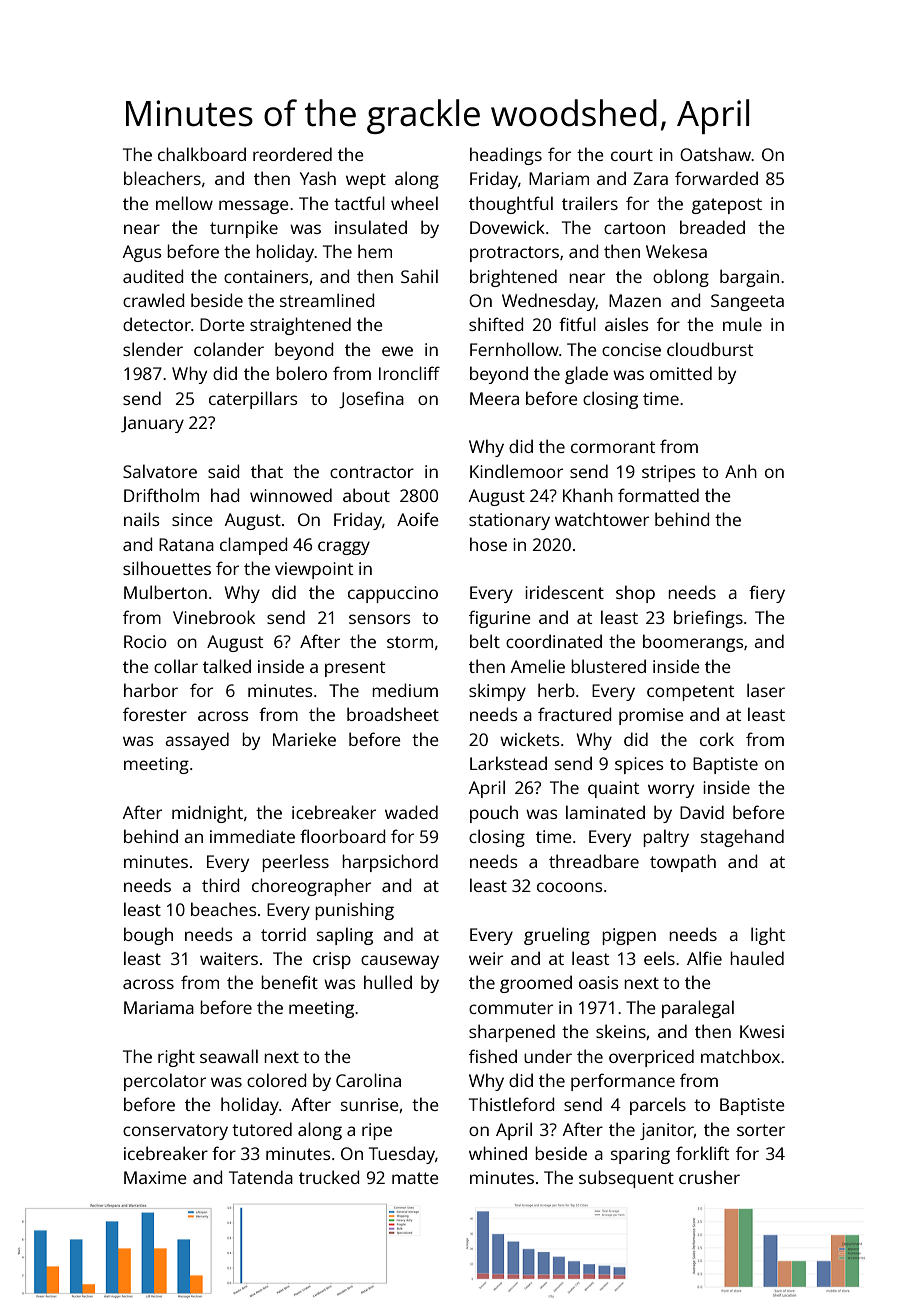 This document has width=908, height=1316. Describe the element at coordinates (165, 1082) in the document. I see `percolator` at that location.
